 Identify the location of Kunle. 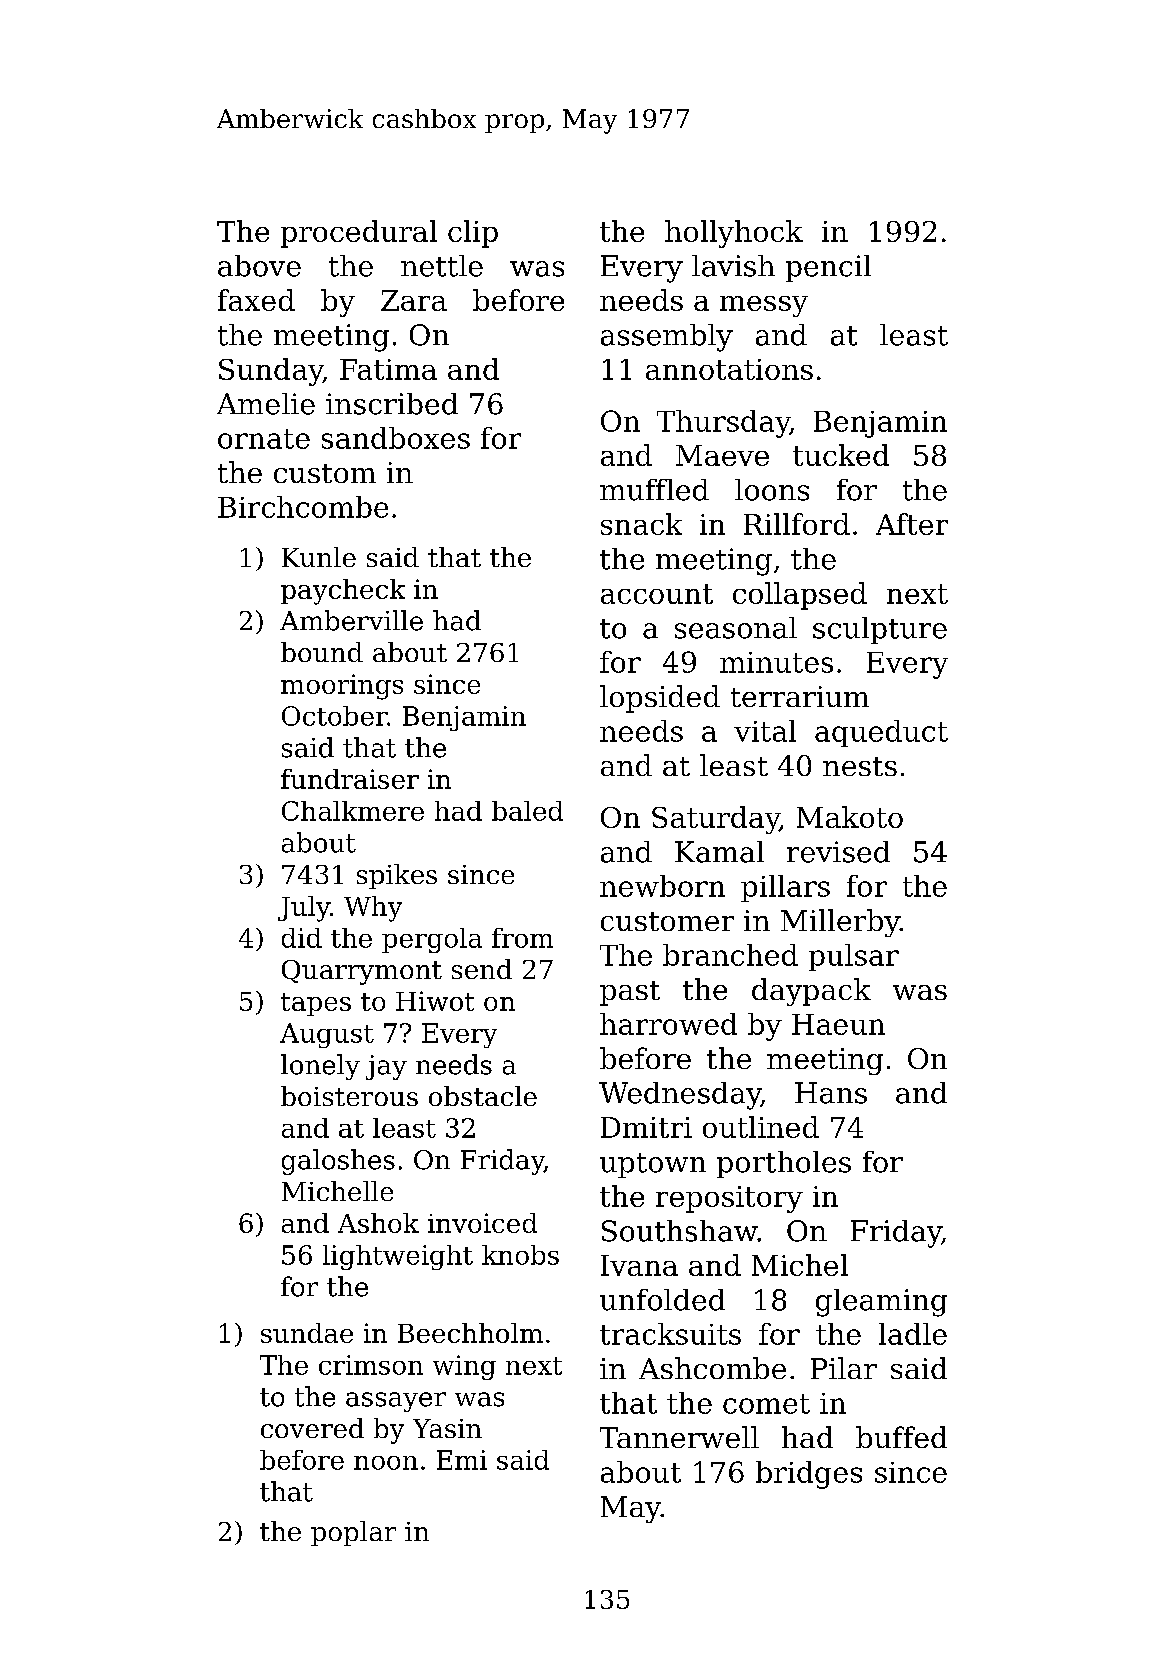
(319, 557).
